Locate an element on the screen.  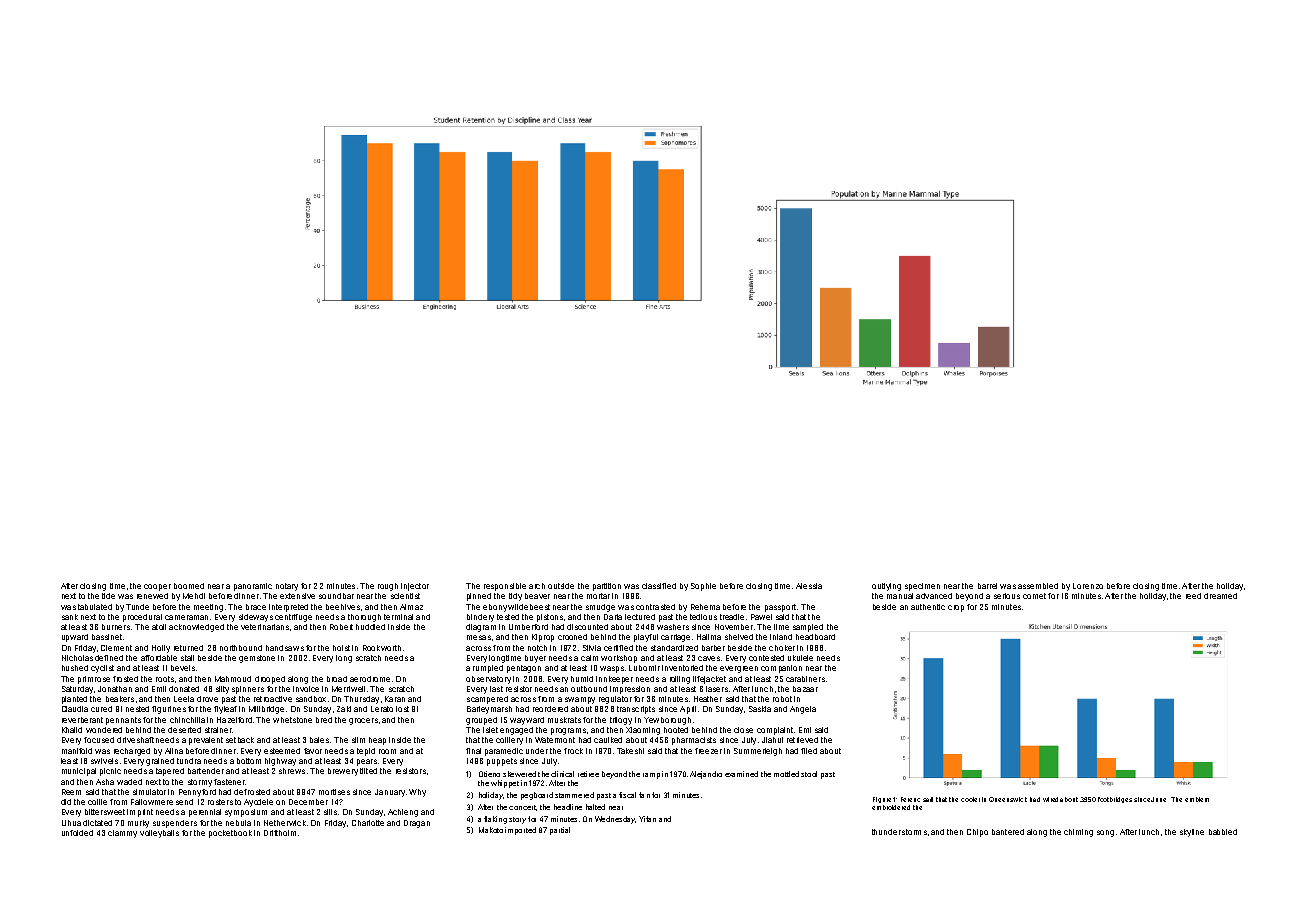
boomed is located at coordinates (189, 586).
